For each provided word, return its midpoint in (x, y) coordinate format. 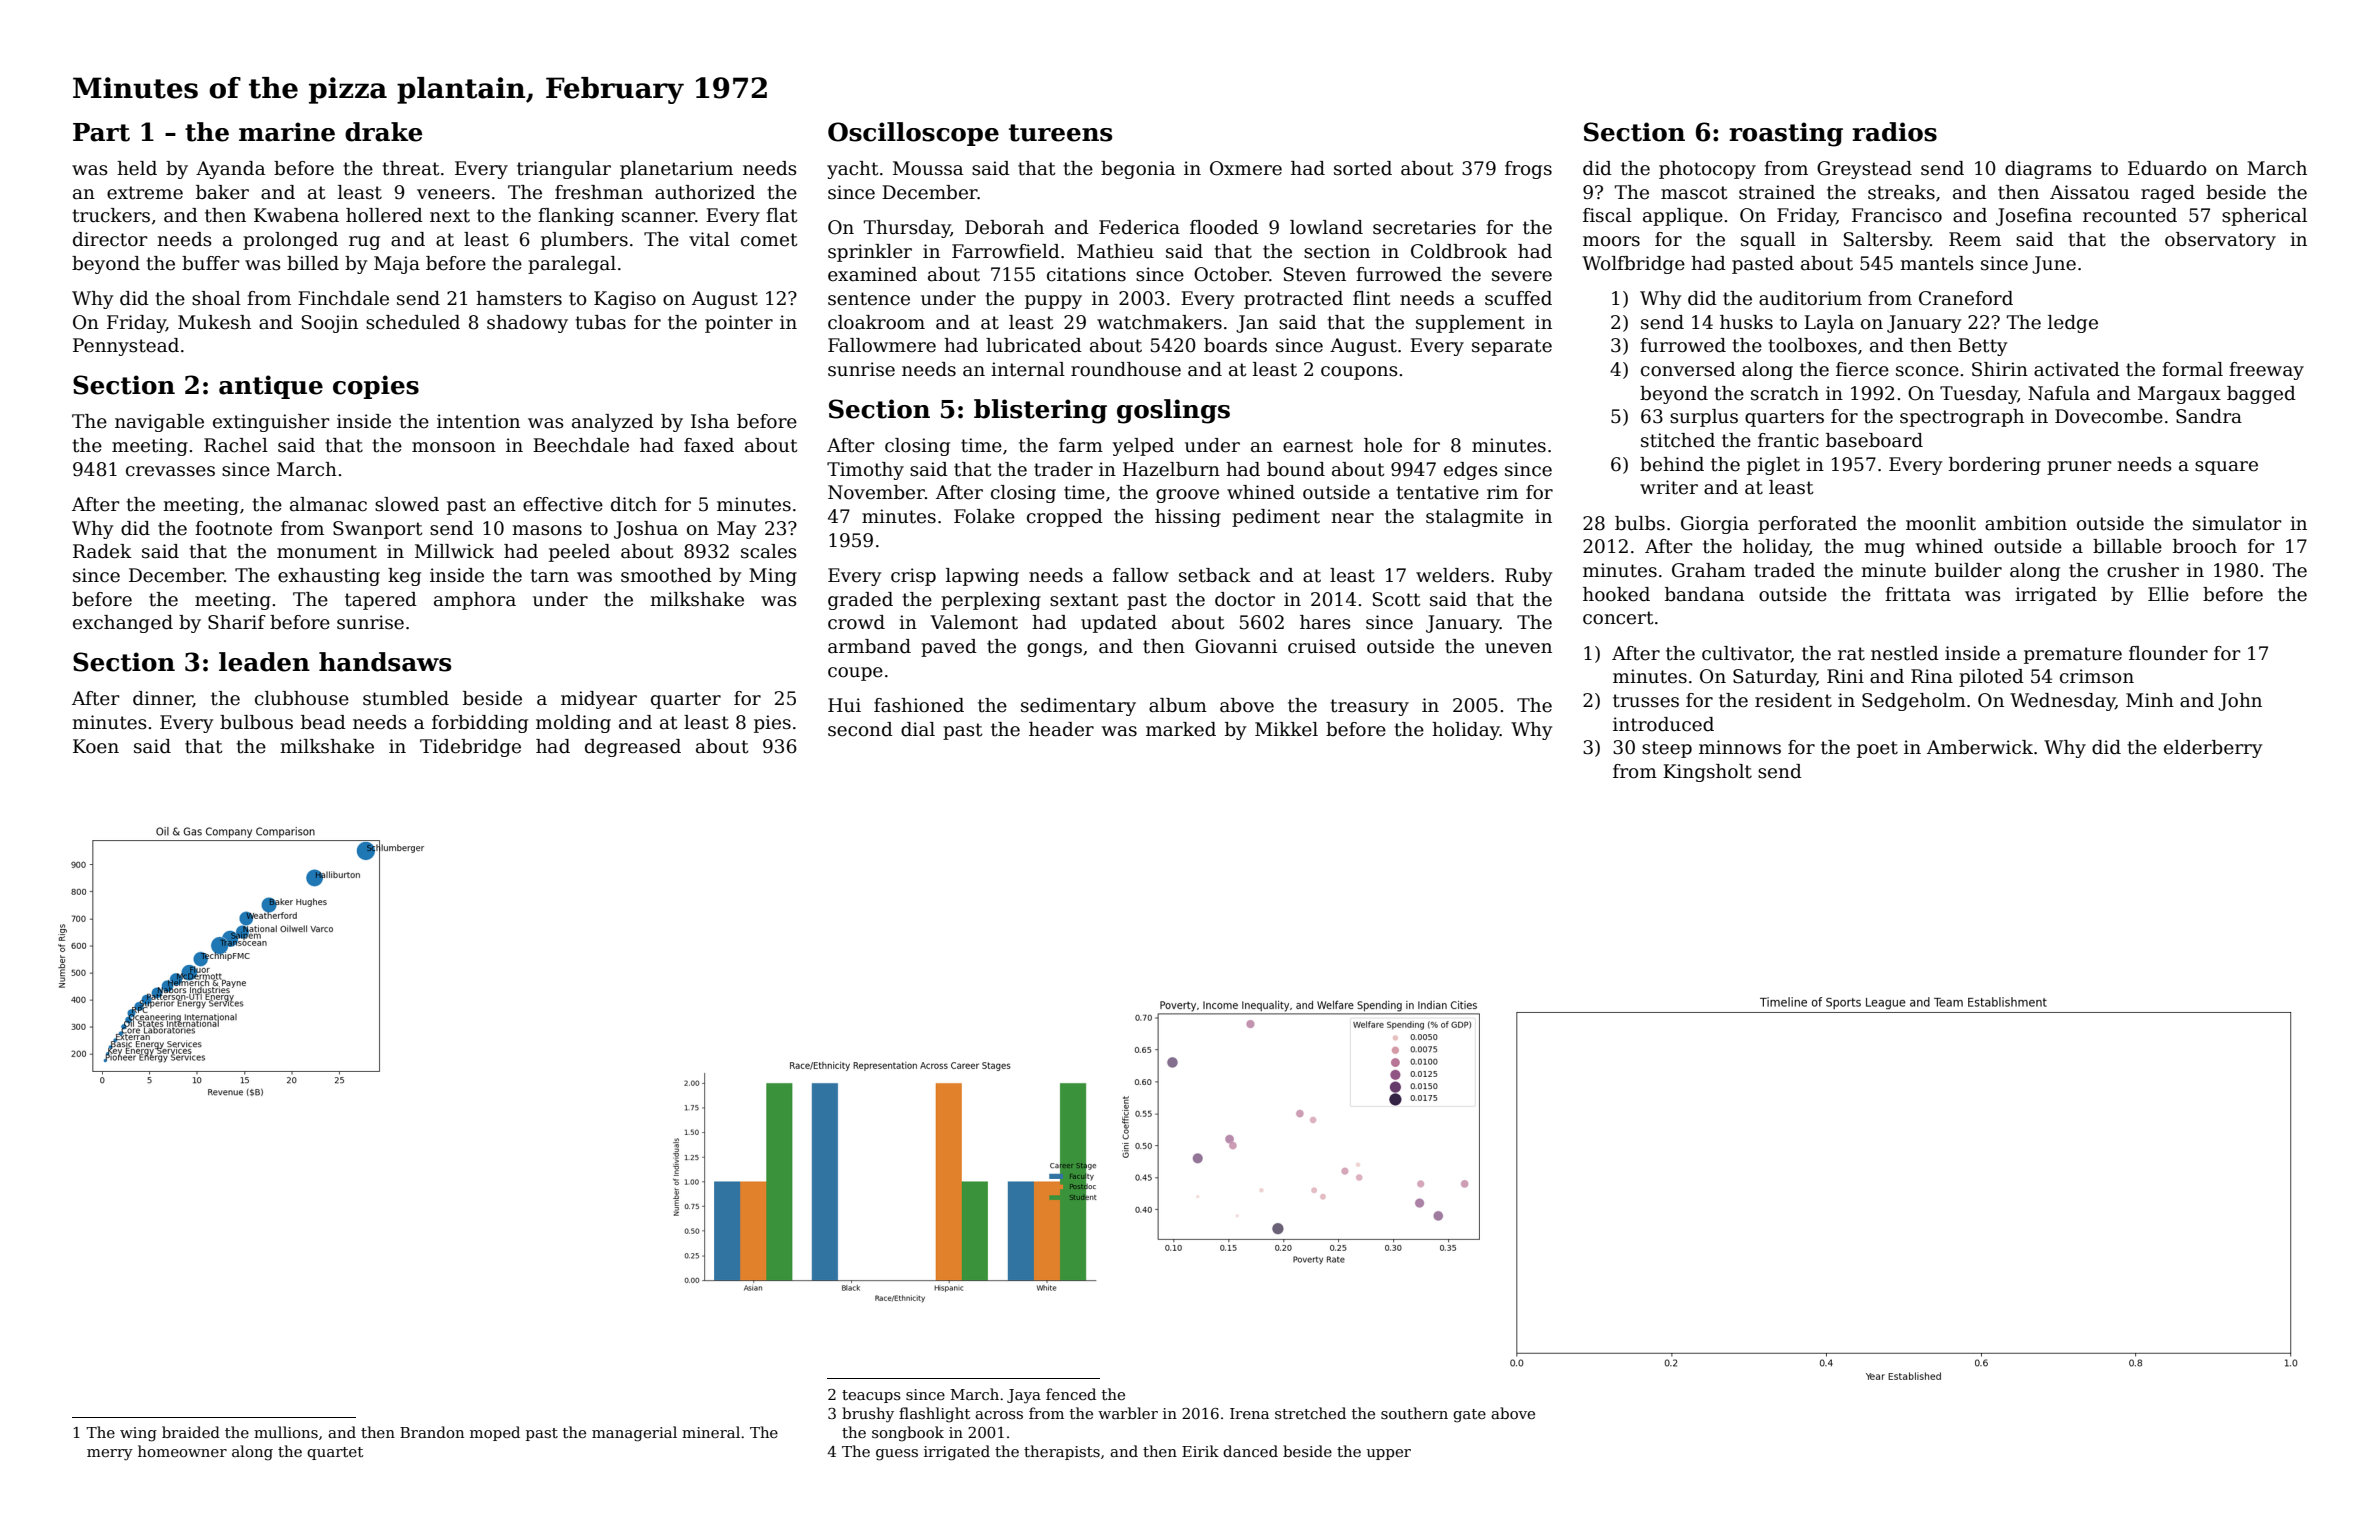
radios (1894, 132)
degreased (633, 748)
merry (110, 1455)
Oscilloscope (913, 134)
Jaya (1024, 1396)
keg (404, 577)
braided (191, 1432)
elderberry (2213, 749)
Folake (984, 516)
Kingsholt (1707, 773)
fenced (1071, 1394)
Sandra (2209, 416)
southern (1414, 1413)
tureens (1060, 133)
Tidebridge (470, 748)
